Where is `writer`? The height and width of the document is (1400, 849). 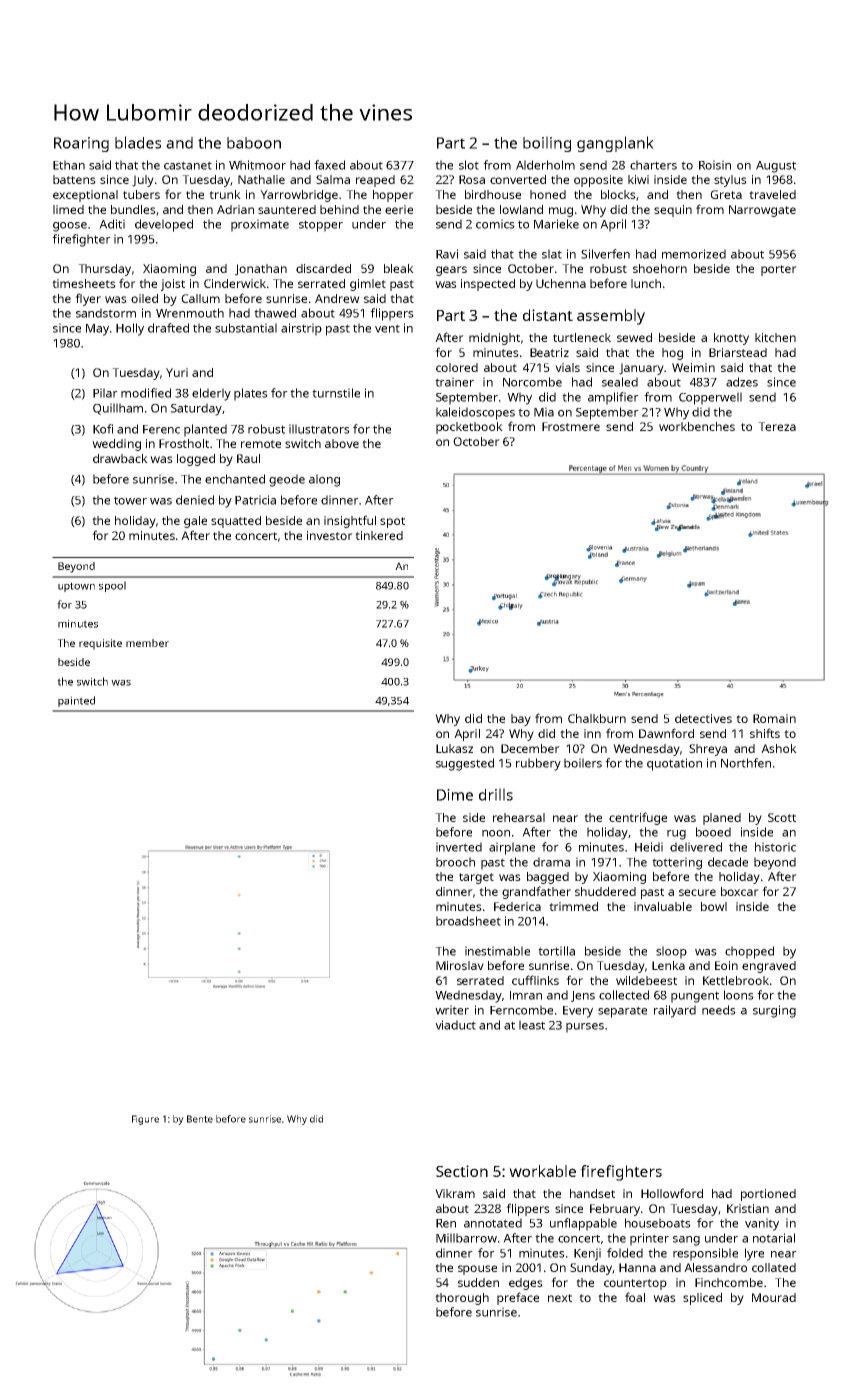
writer is located at coordinates (452, 1010).
